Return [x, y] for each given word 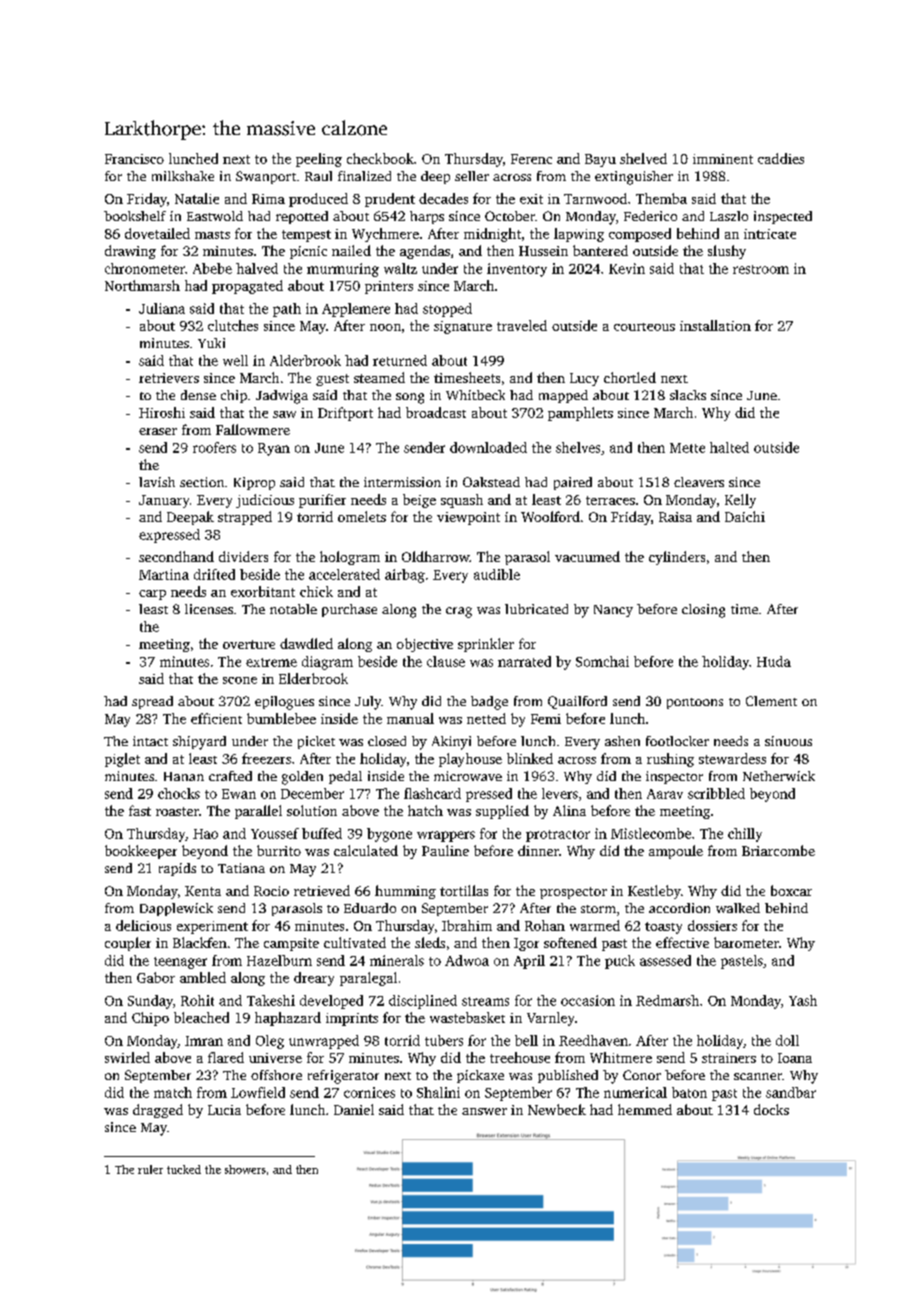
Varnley [550, 1019]
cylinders [677, 558]
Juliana [162, 308]
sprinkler [486, 645]
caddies [781, 158]
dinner [538, 850]
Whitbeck [475, 395]
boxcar [791, 890]
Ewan [239, 794]
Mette [687, 448]
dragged [158, 1111]
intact [150, 741]
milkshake [183, 176]
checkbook [380, 158]
